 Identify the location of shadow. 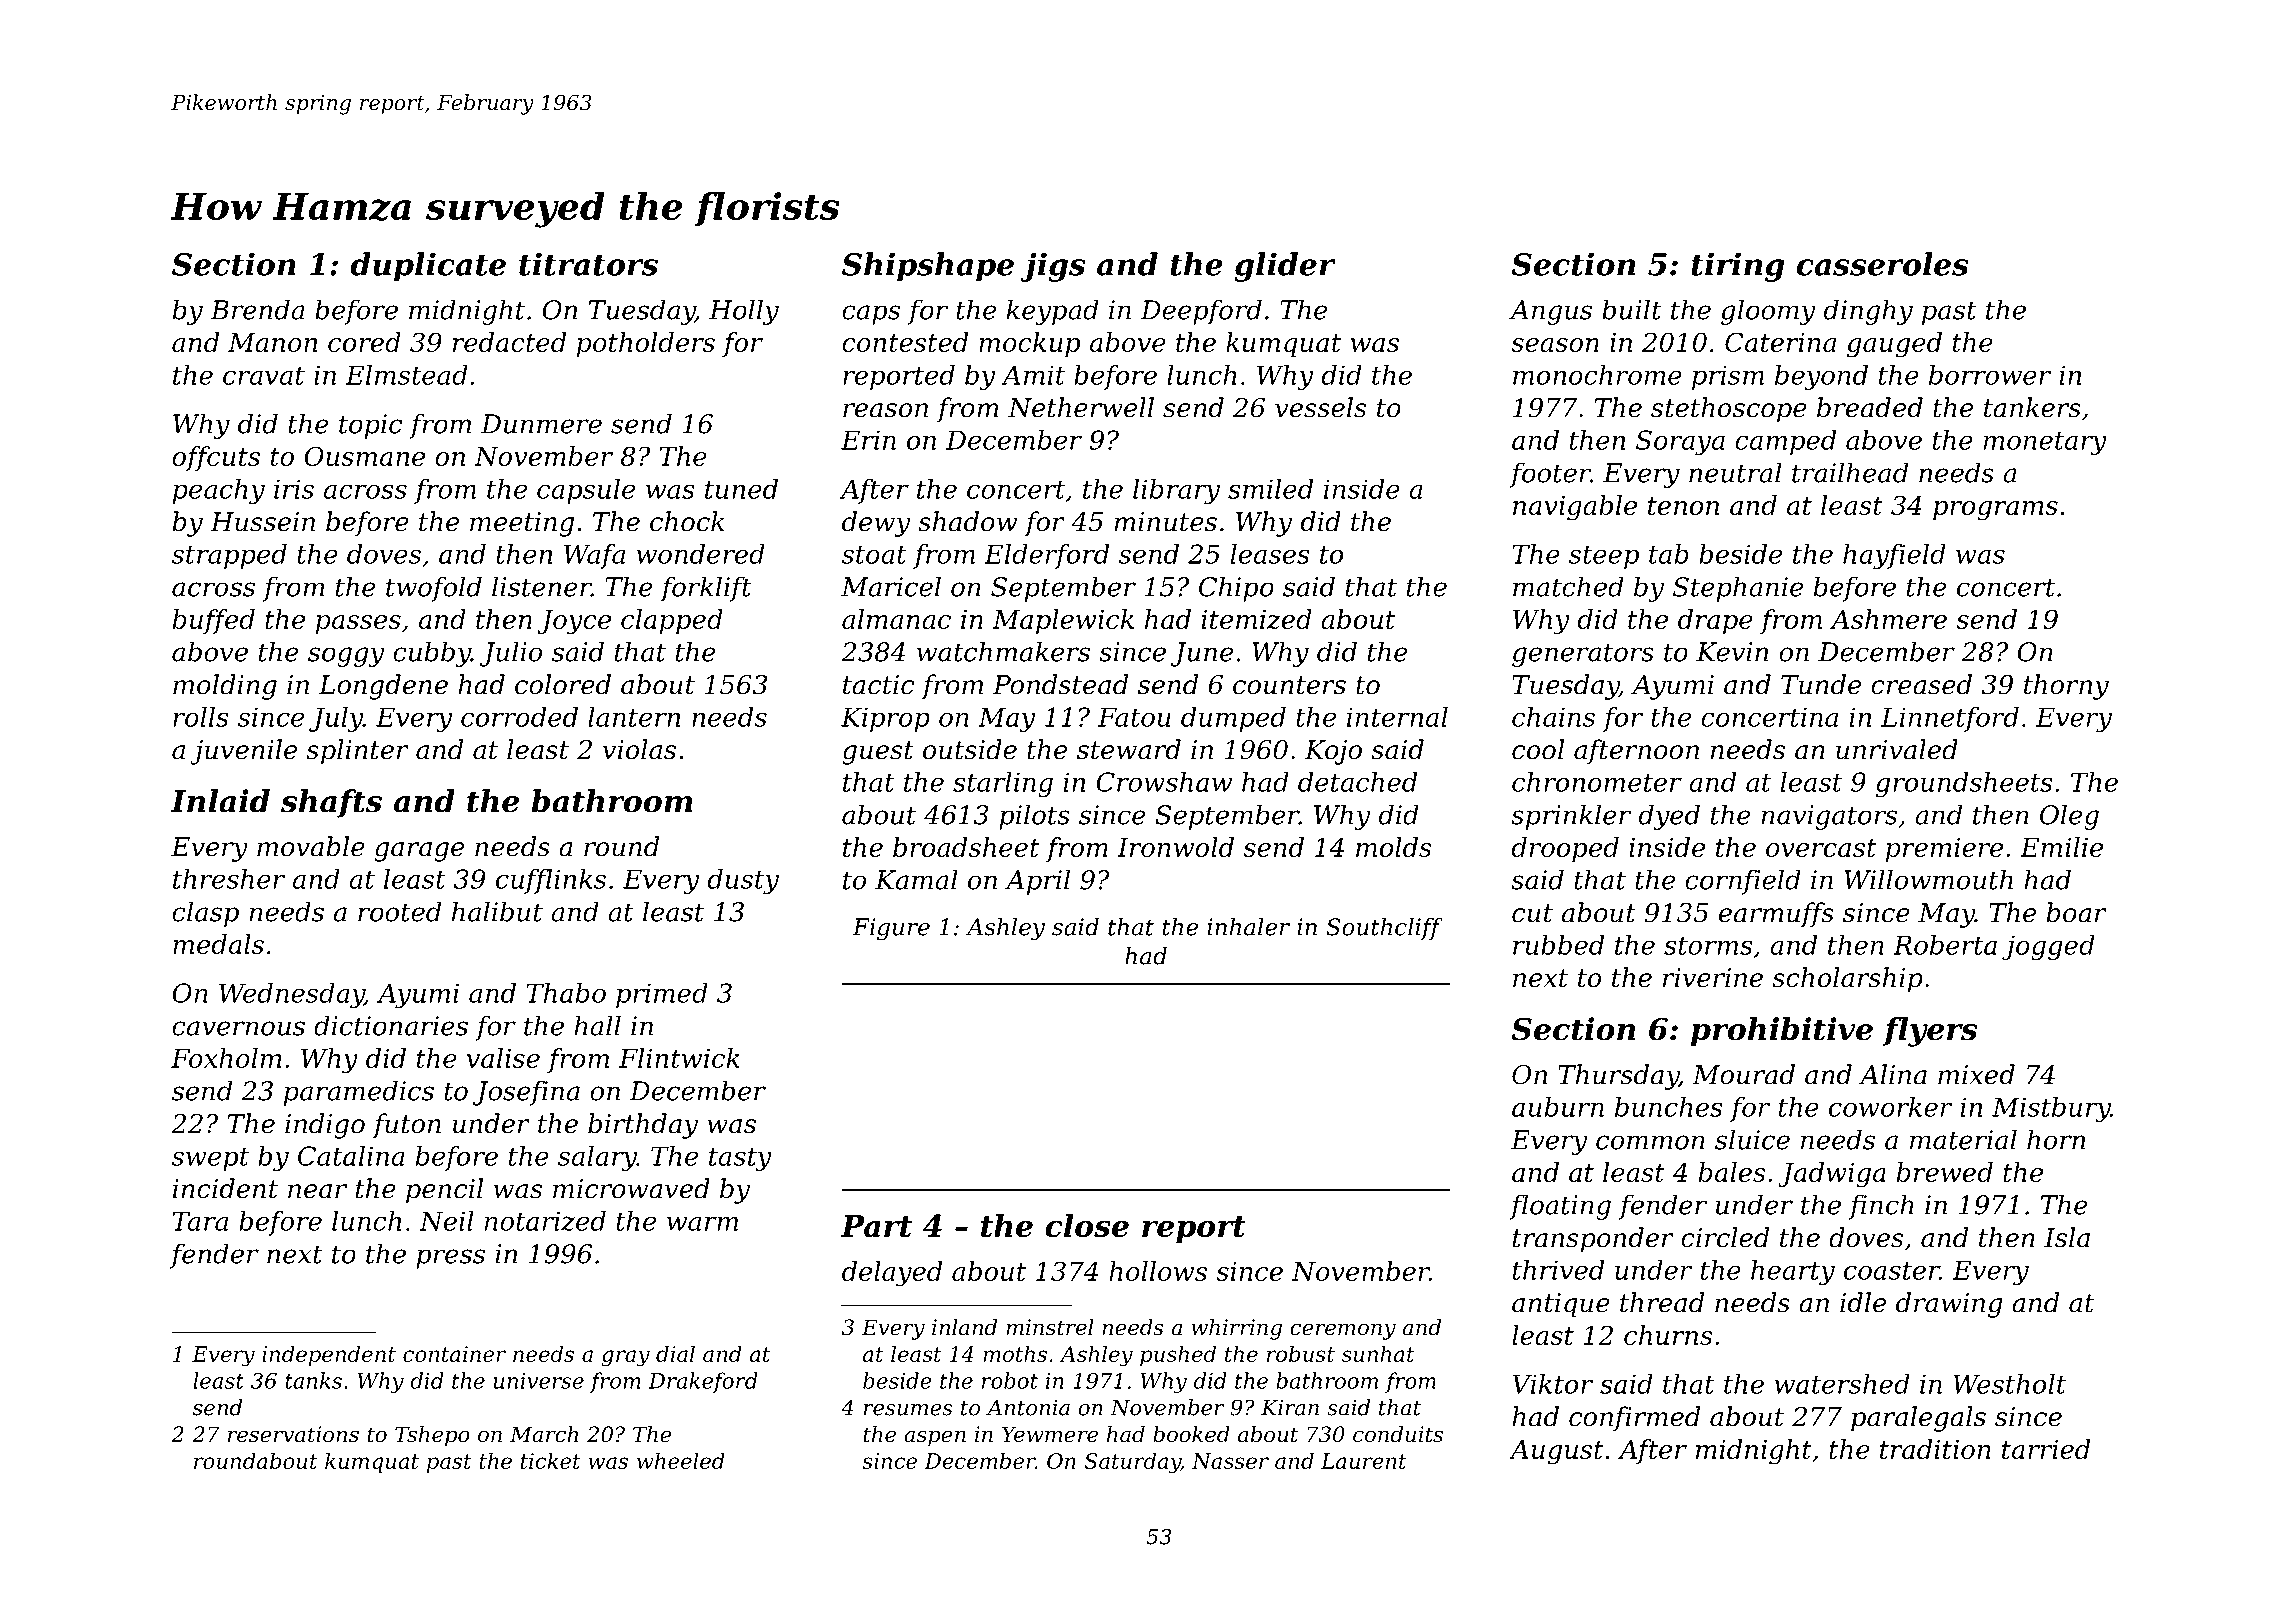
(967, 521).
